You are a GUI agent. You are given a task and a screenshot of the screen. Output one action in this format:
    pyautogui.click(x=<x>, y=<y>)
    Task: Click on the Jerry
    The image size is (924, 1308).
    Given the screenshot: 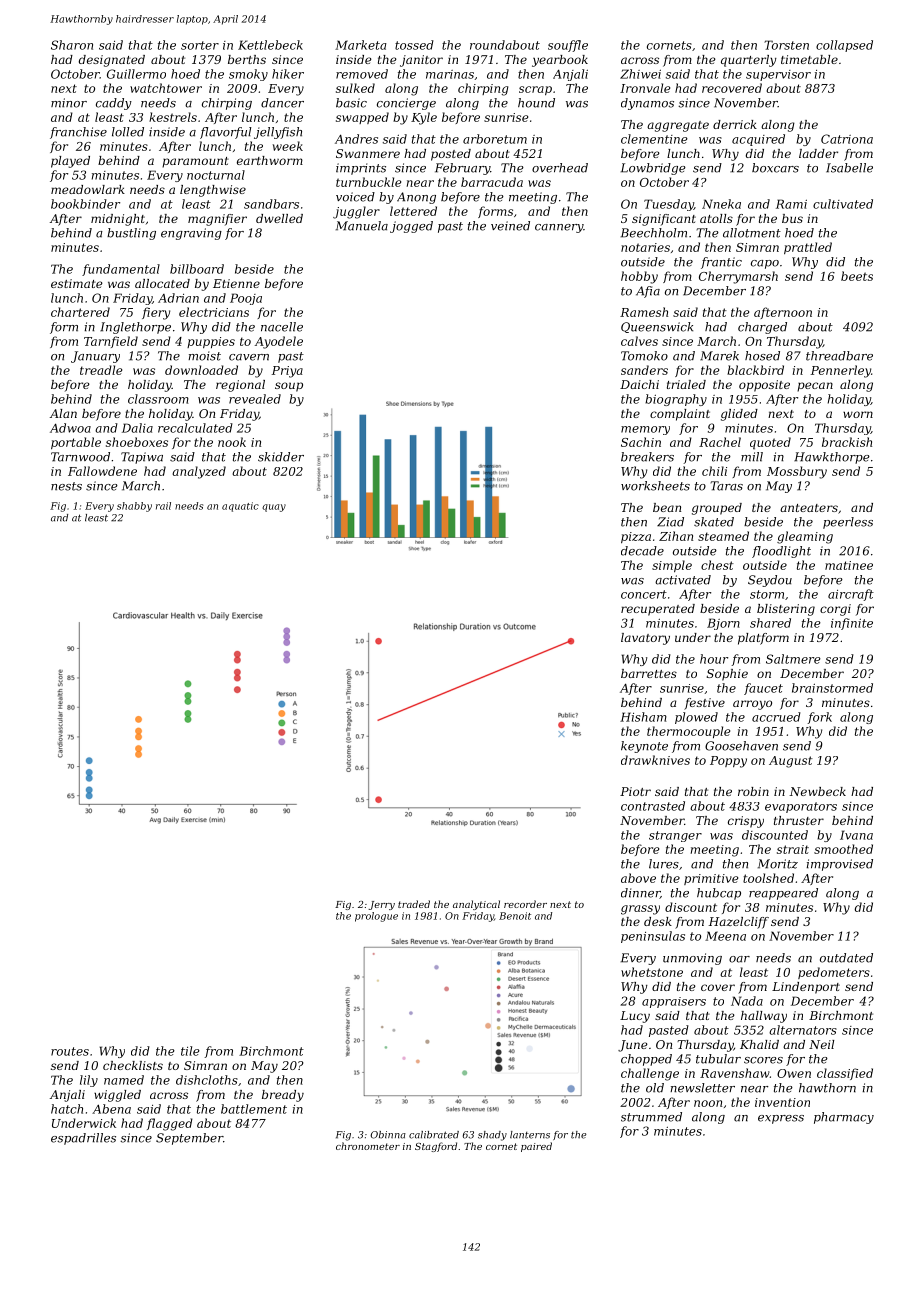 What is the action you would take?
    pyautogui.click(x=381, y=905)
